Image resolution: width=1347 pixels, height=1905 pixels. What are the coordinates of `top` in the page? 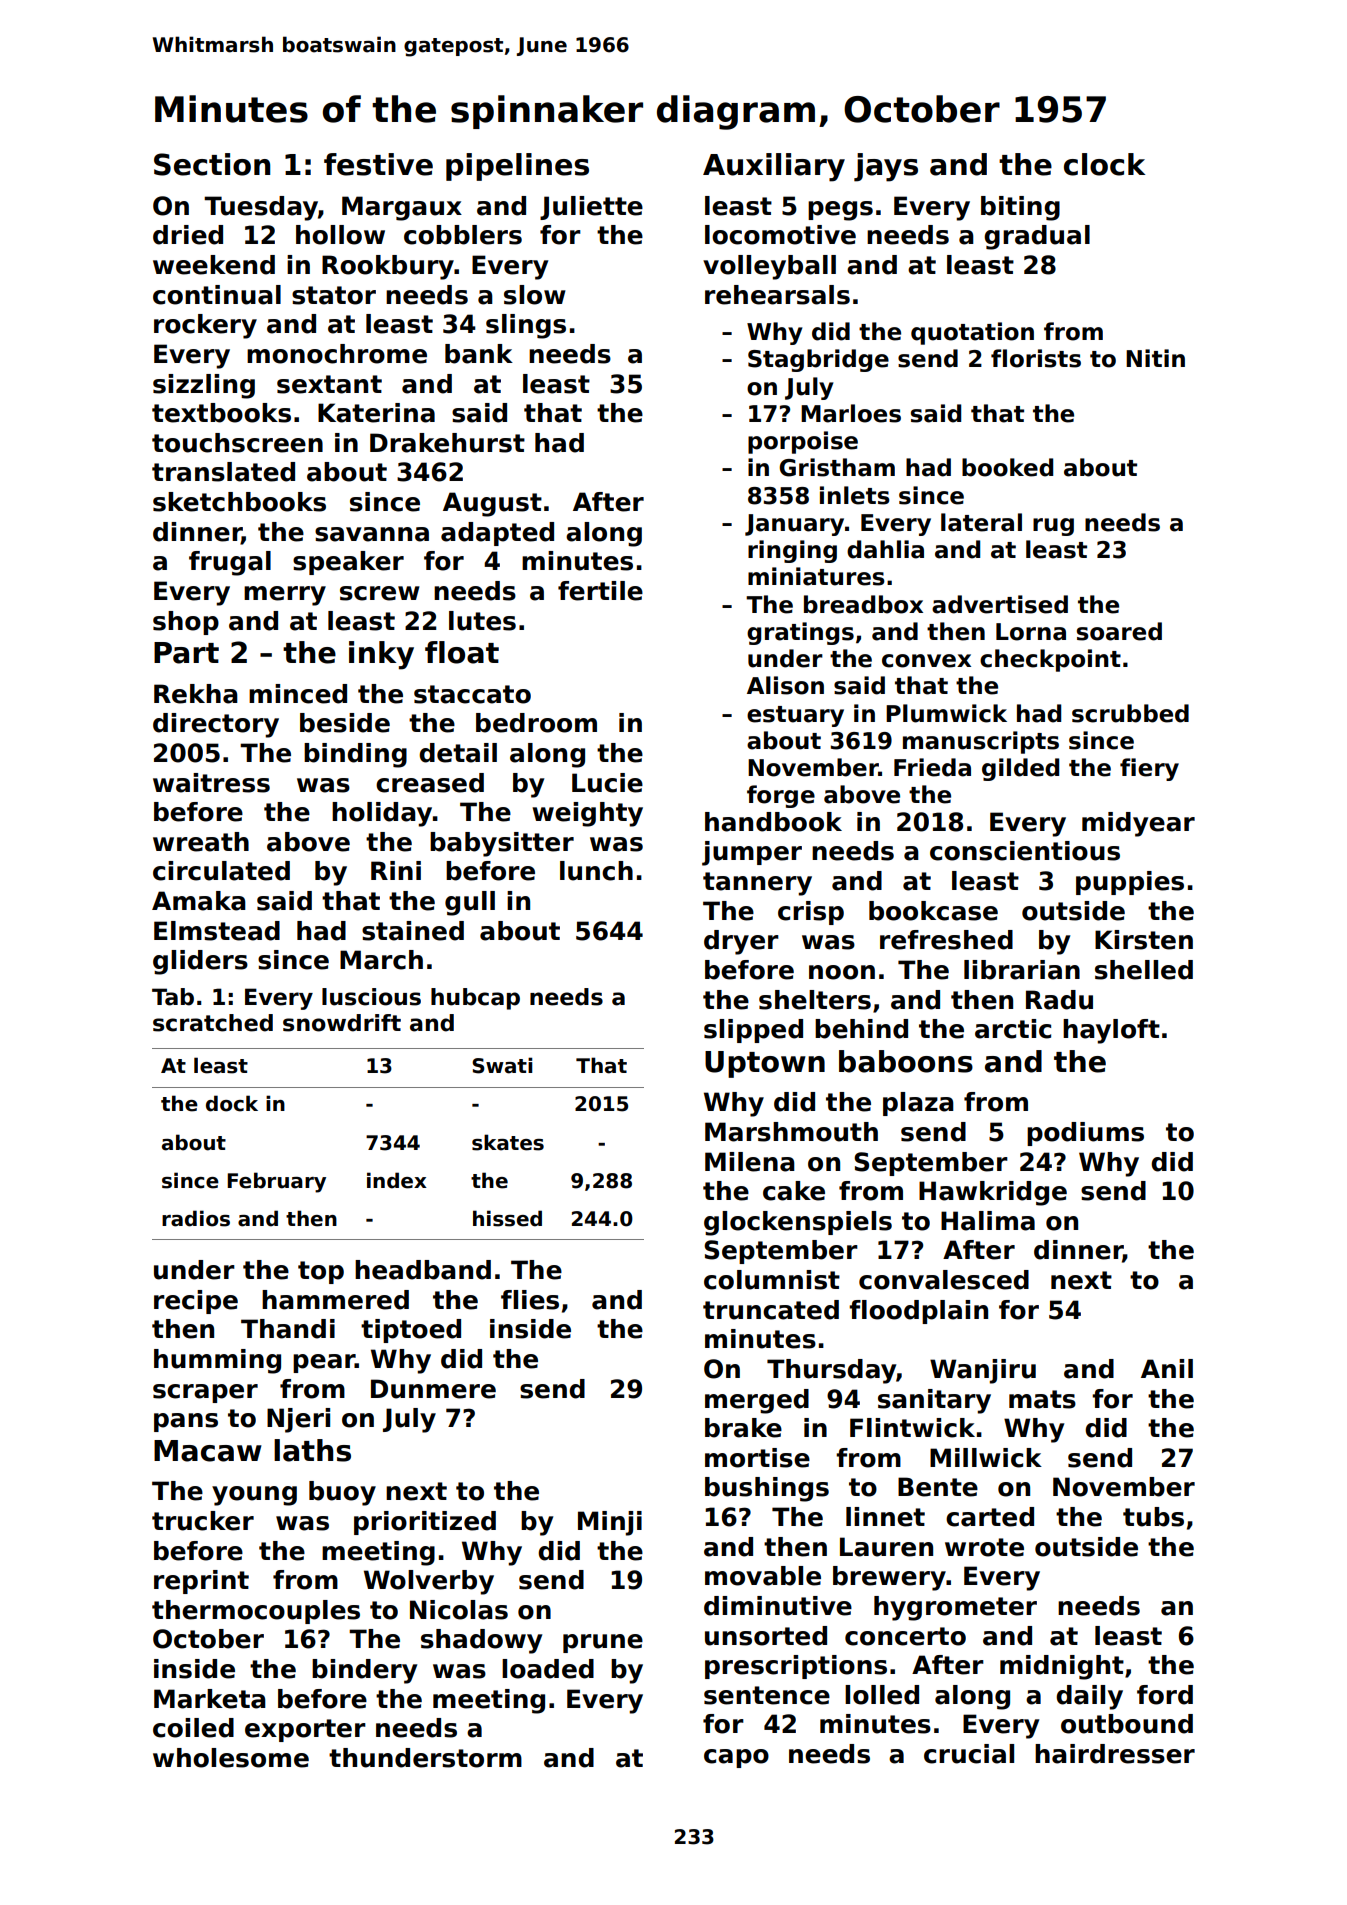 It's located at (321, 1272).
